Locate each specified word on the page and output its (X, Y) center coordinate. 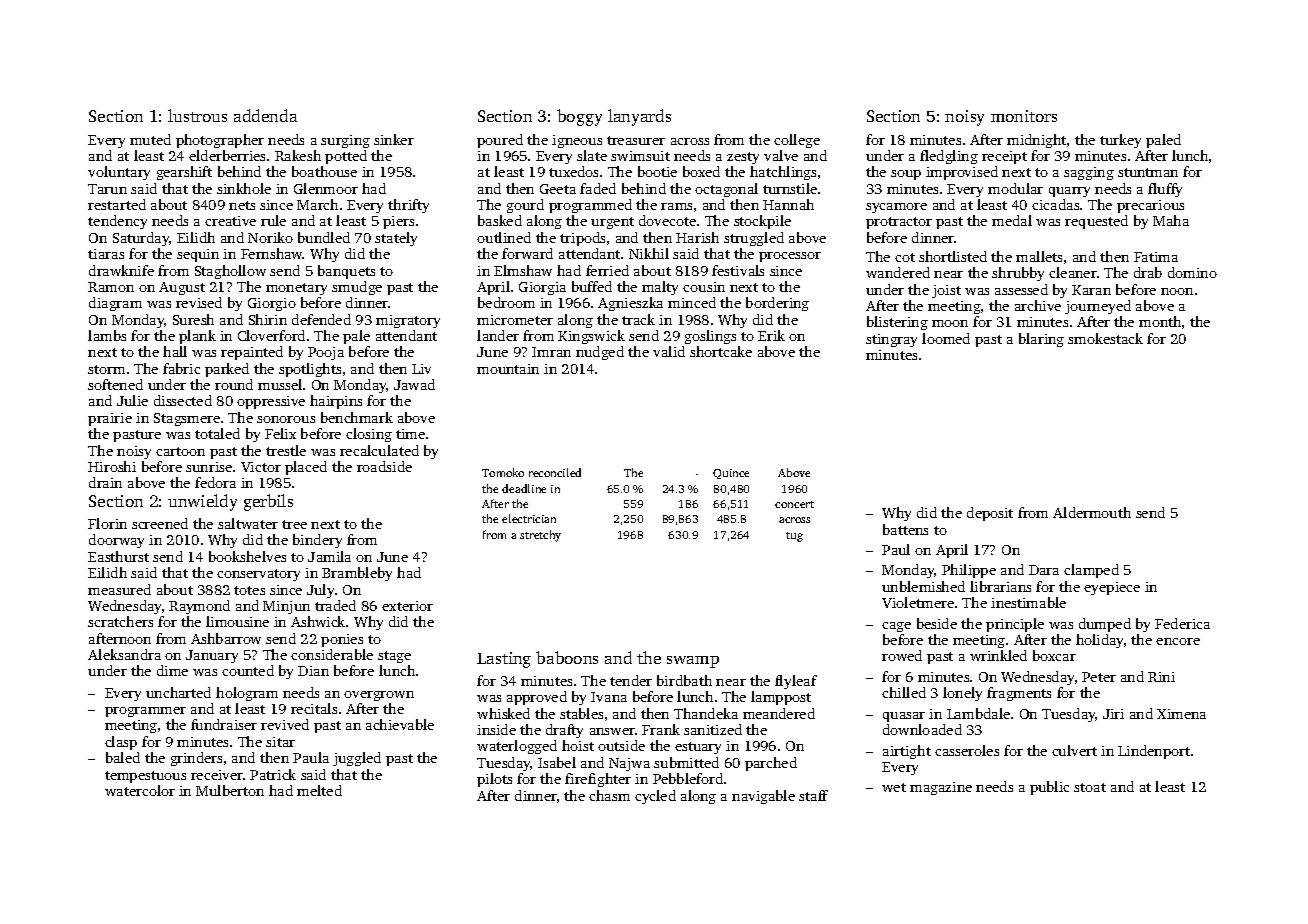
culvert (1074, 750)
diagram (115, 304)
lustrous (197, 115)
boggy (579, 117)
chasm (609, 795)
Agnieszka (630, 304)
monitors (1024, 116)
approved (537, 698)
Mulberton (230, 790)
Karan (1091, 290)
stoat (1090, 787)
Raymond (199, 607)
